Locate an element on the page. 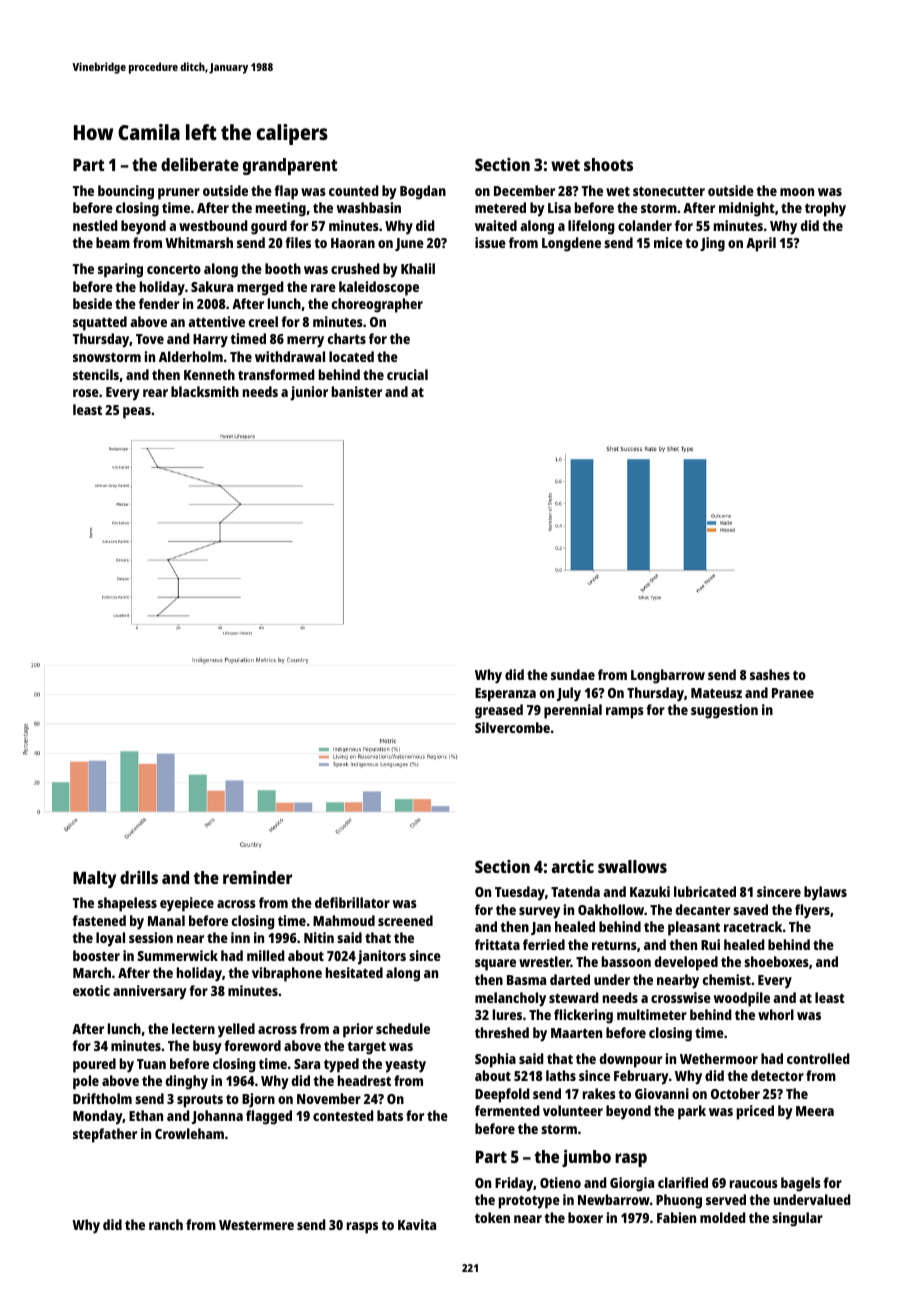 The height and width of the page is (1314, 924). detector is located at coordinates (777, 1075).
